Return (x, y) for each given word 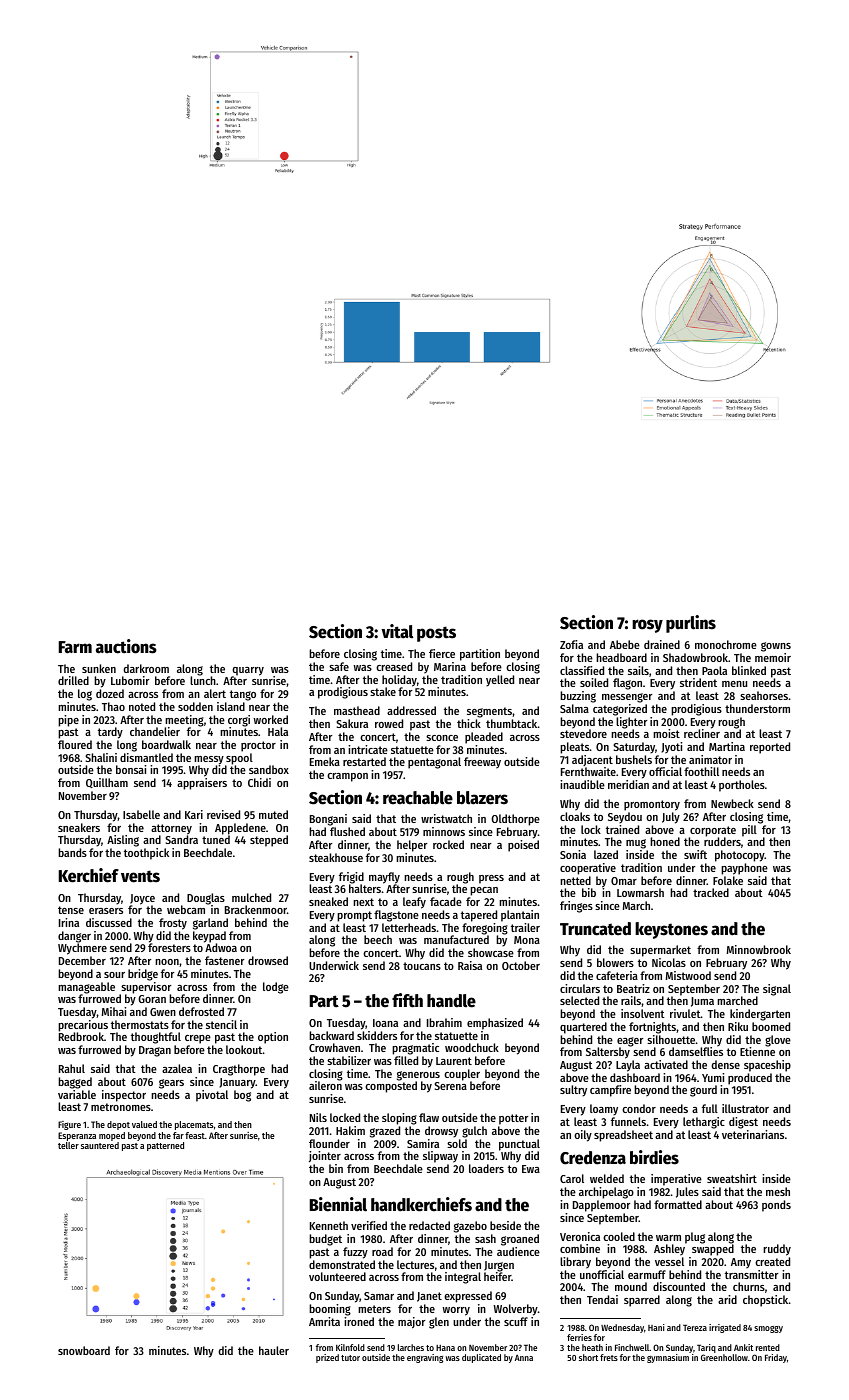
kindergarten (760, 1015)
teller (68, 1145)
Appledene (240, 829)
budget (325, 1240)
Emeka (325, 761)
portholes (742, 786)
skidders (377, 1035)
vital (397, 631)
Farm (75, 647)
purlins (691, 624)
